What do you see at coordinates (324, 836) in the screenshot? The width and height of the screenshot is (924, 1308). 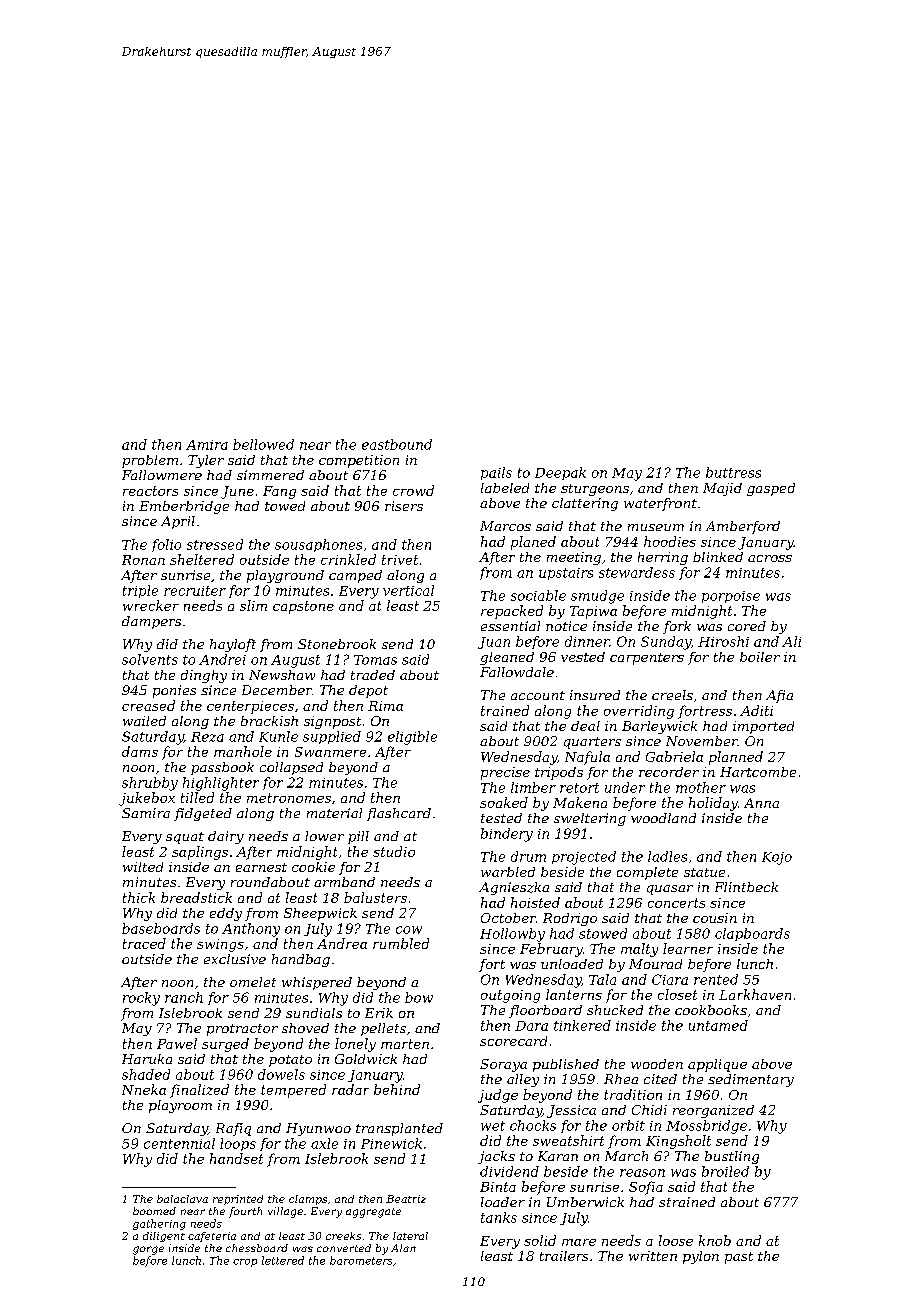 I see `lower` at bounding box center [324, 836].
